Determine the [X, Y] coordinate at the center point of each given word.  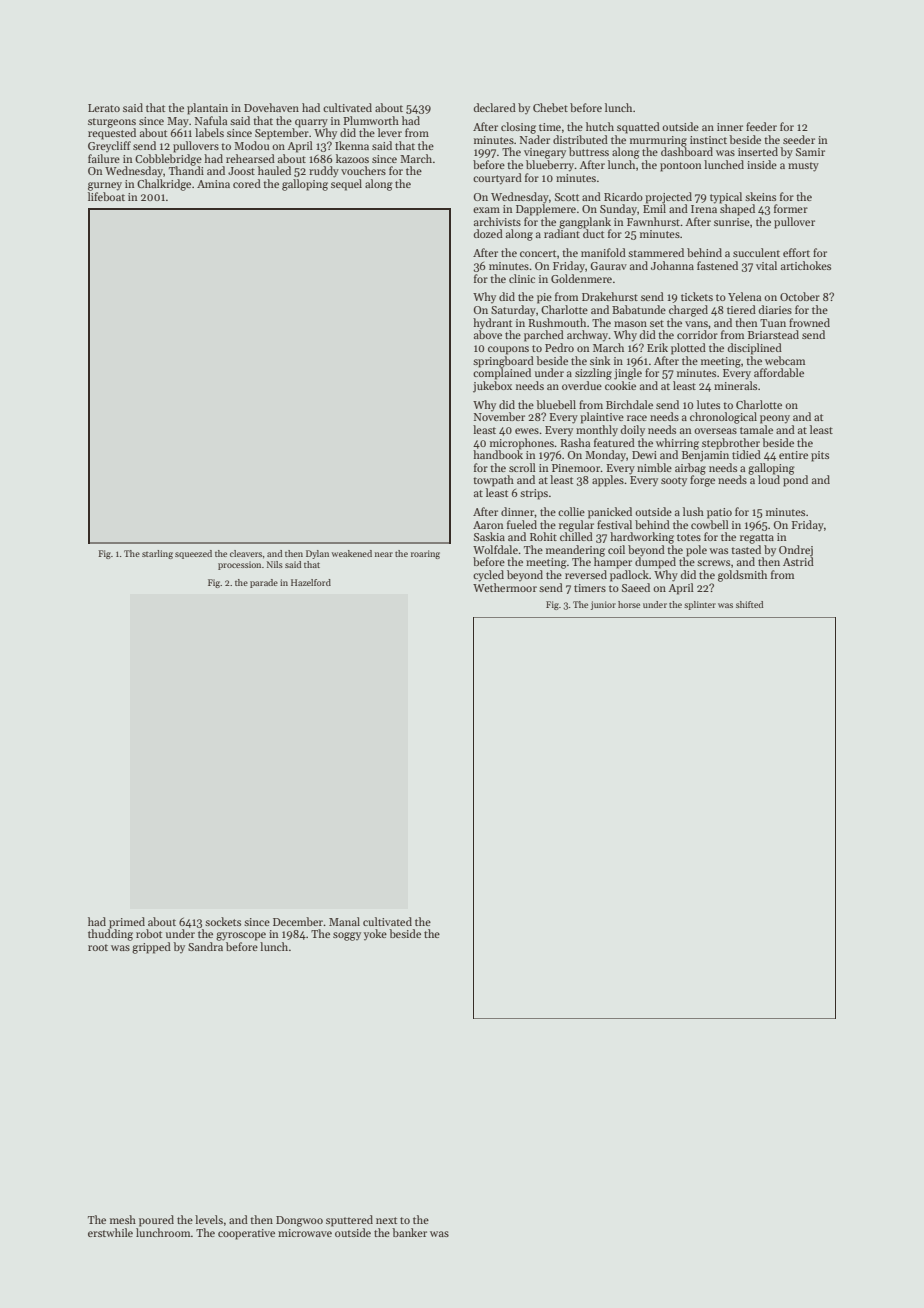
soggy [347, 936]
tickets [697, 296]
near [384, 554]
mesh [123, 1219]
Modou [251, 145]
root [98, 947]
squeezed [193, 554]
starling [157, 554]
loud [769, 479]
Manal [344, 921]
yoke [375, 934]
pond [795, 481]
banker [409, 1232]
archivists [497, 221]
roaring [425, 554]
